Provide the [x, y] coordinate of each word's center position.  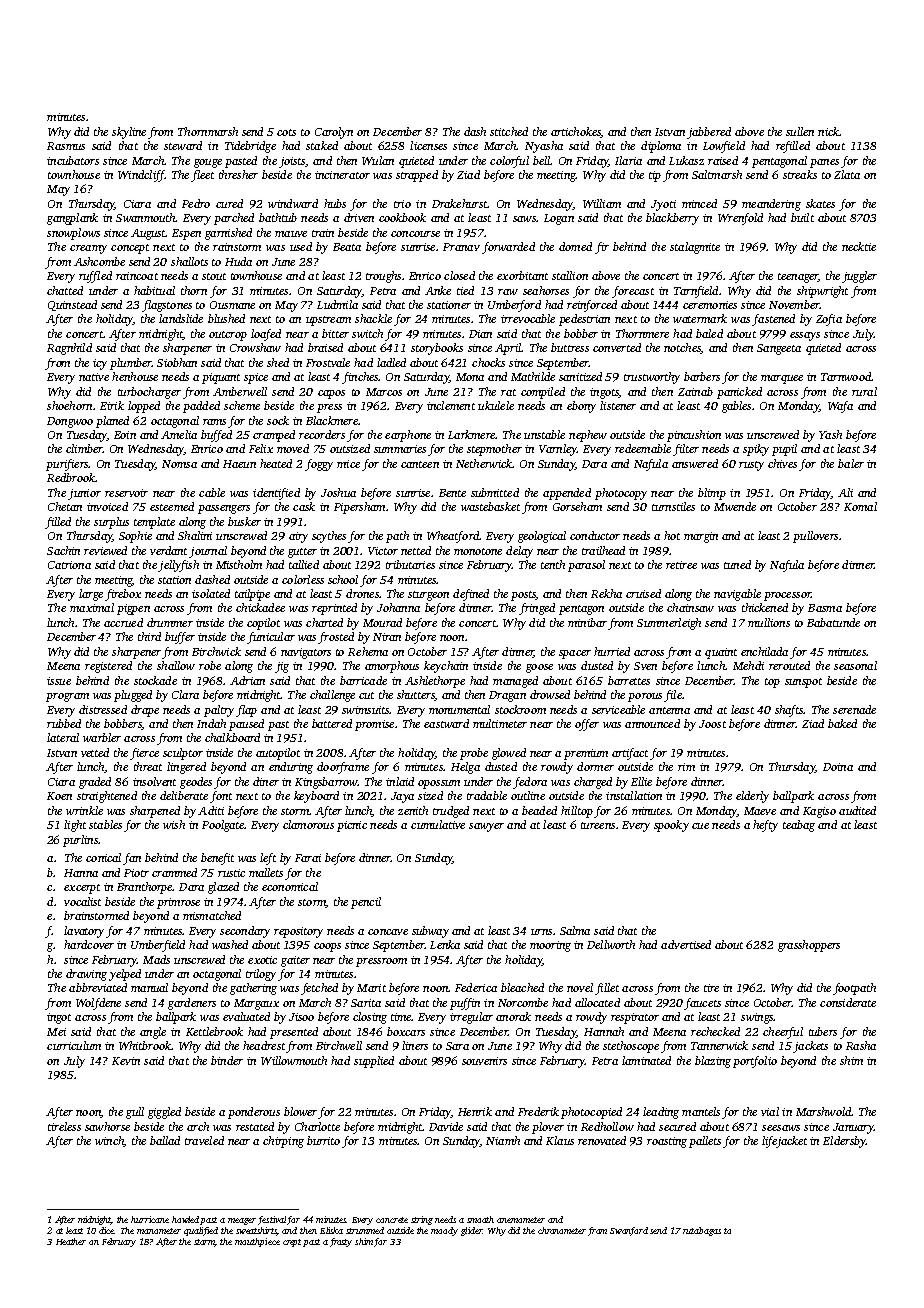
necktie [859, 246]
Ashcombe [99, 261]
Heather [71, 1241]
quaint [721, 653]
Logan [559, 219]
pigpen [133, 609]
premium [586, 754]
